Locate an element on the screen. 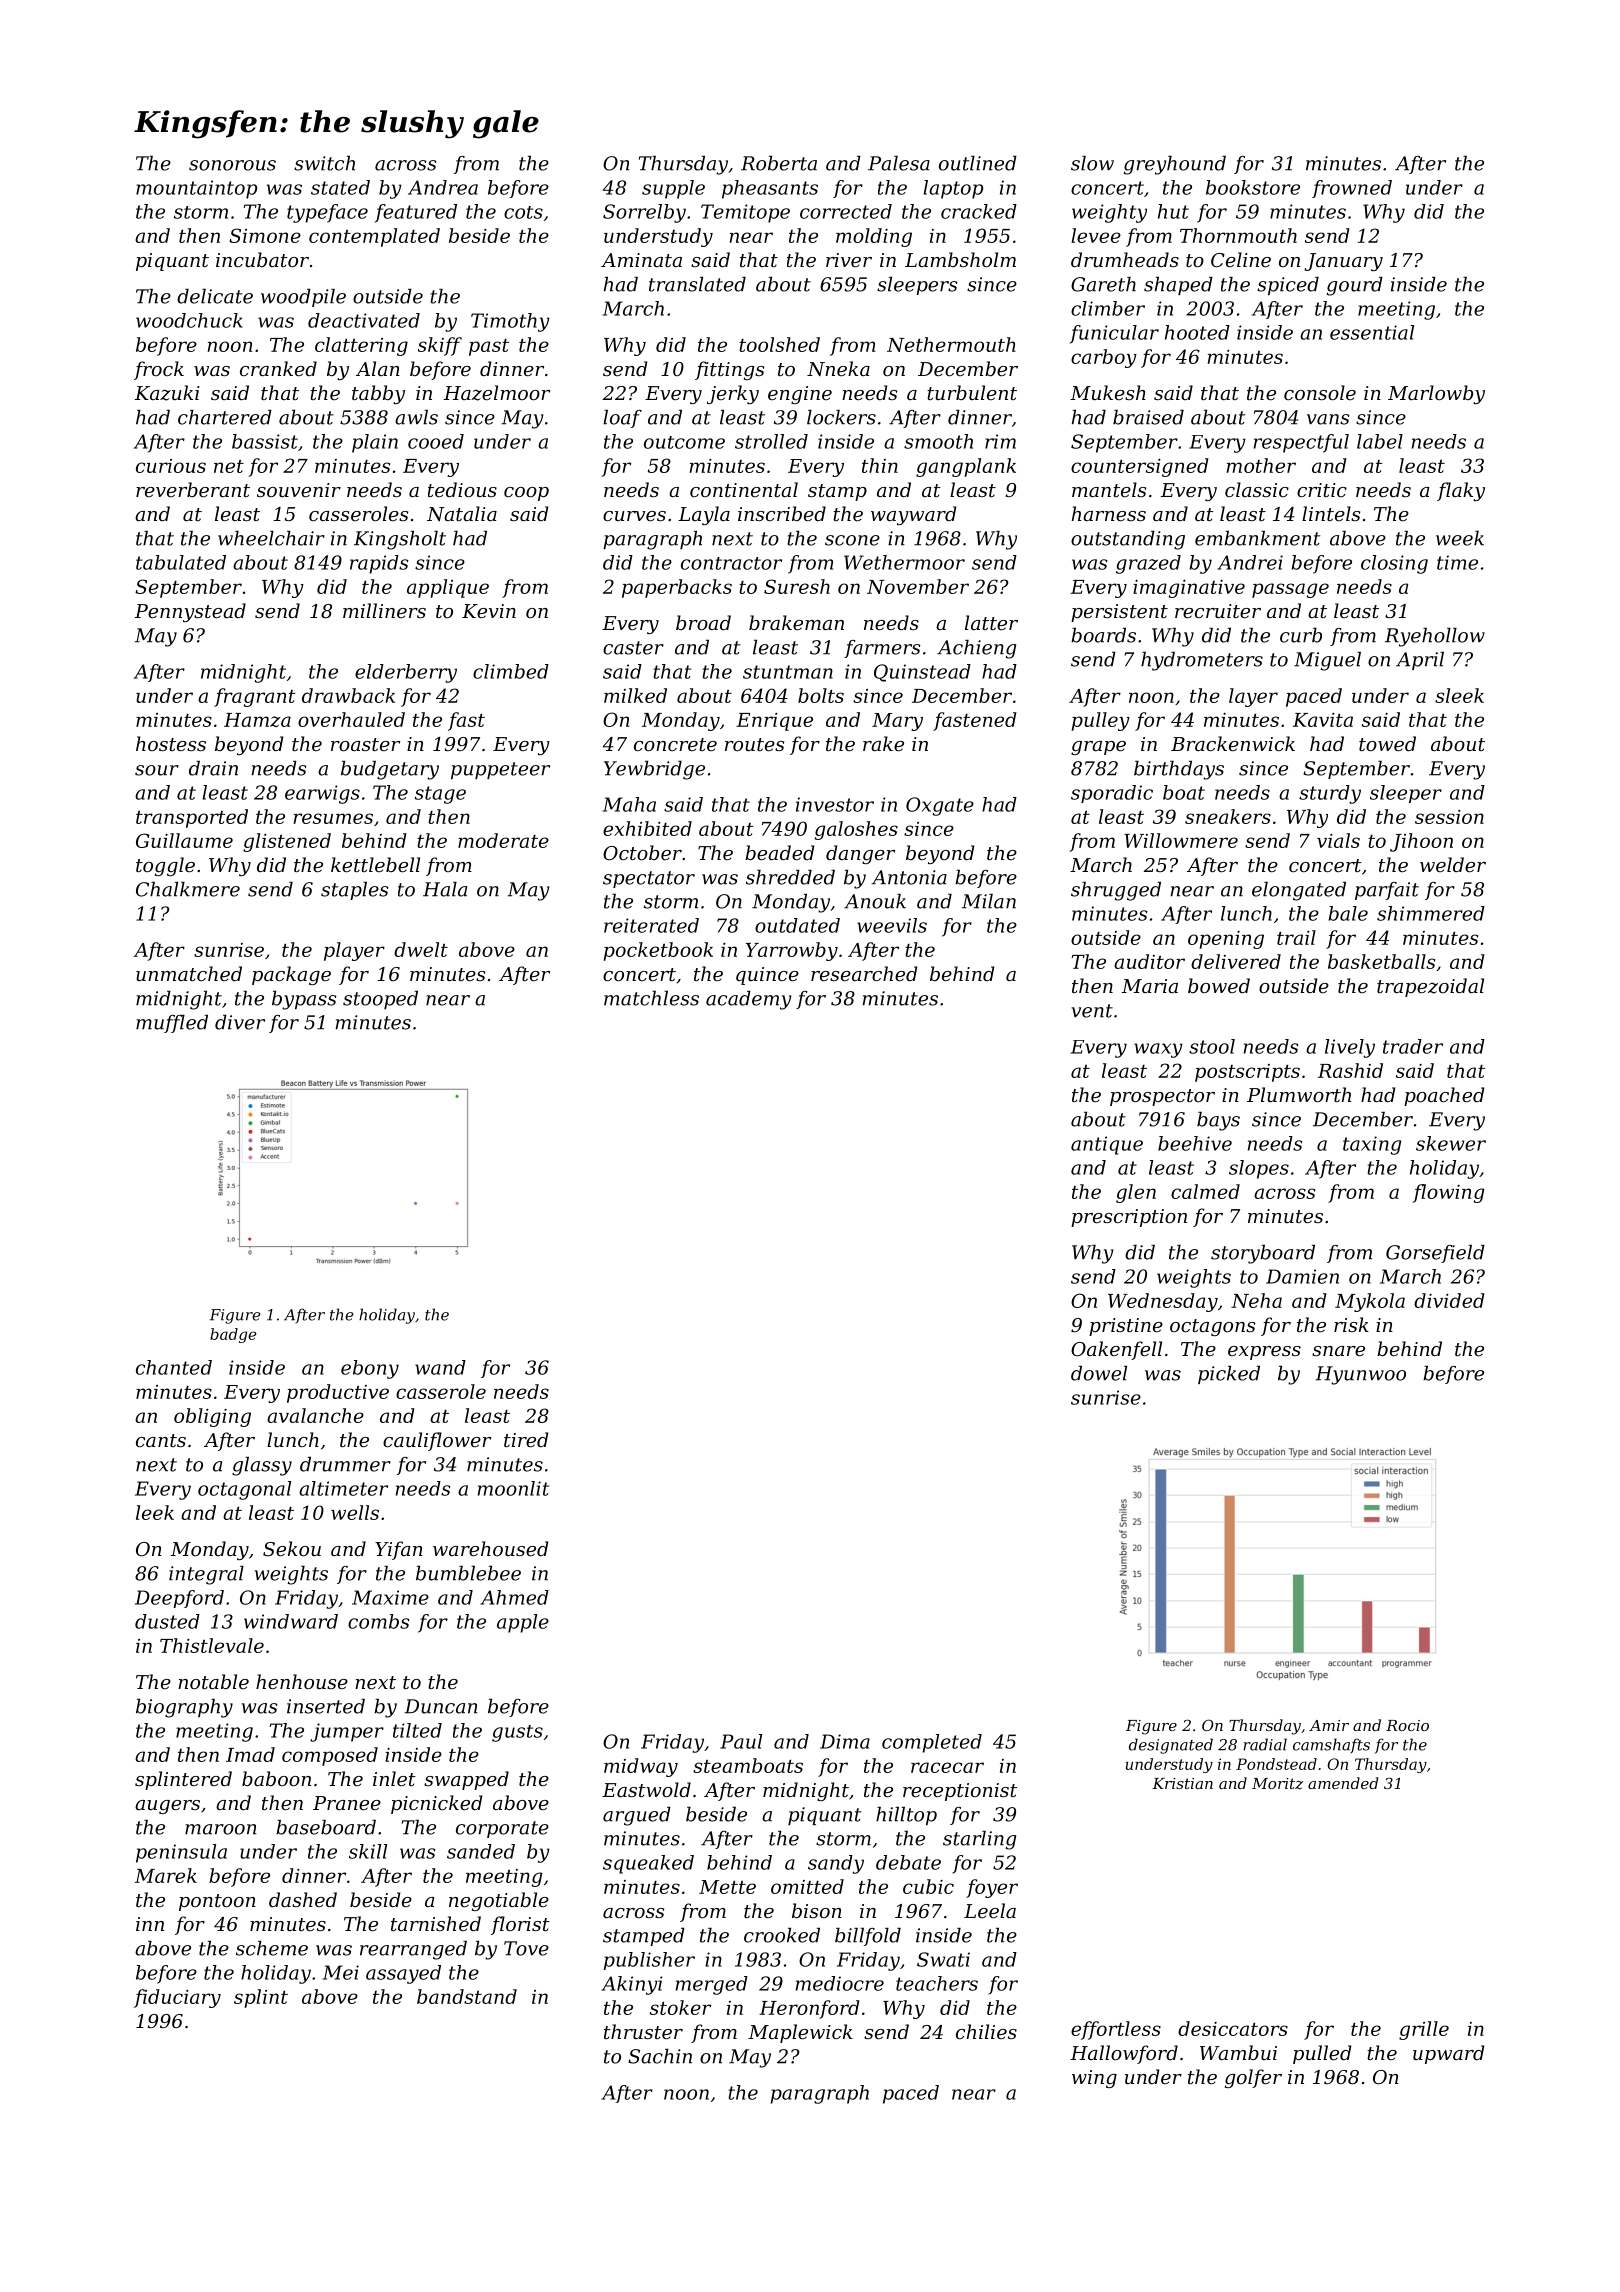 The height and width of the screenshot is (2292, 1620). Hazelmoor is located at coordinates (497, 393).
